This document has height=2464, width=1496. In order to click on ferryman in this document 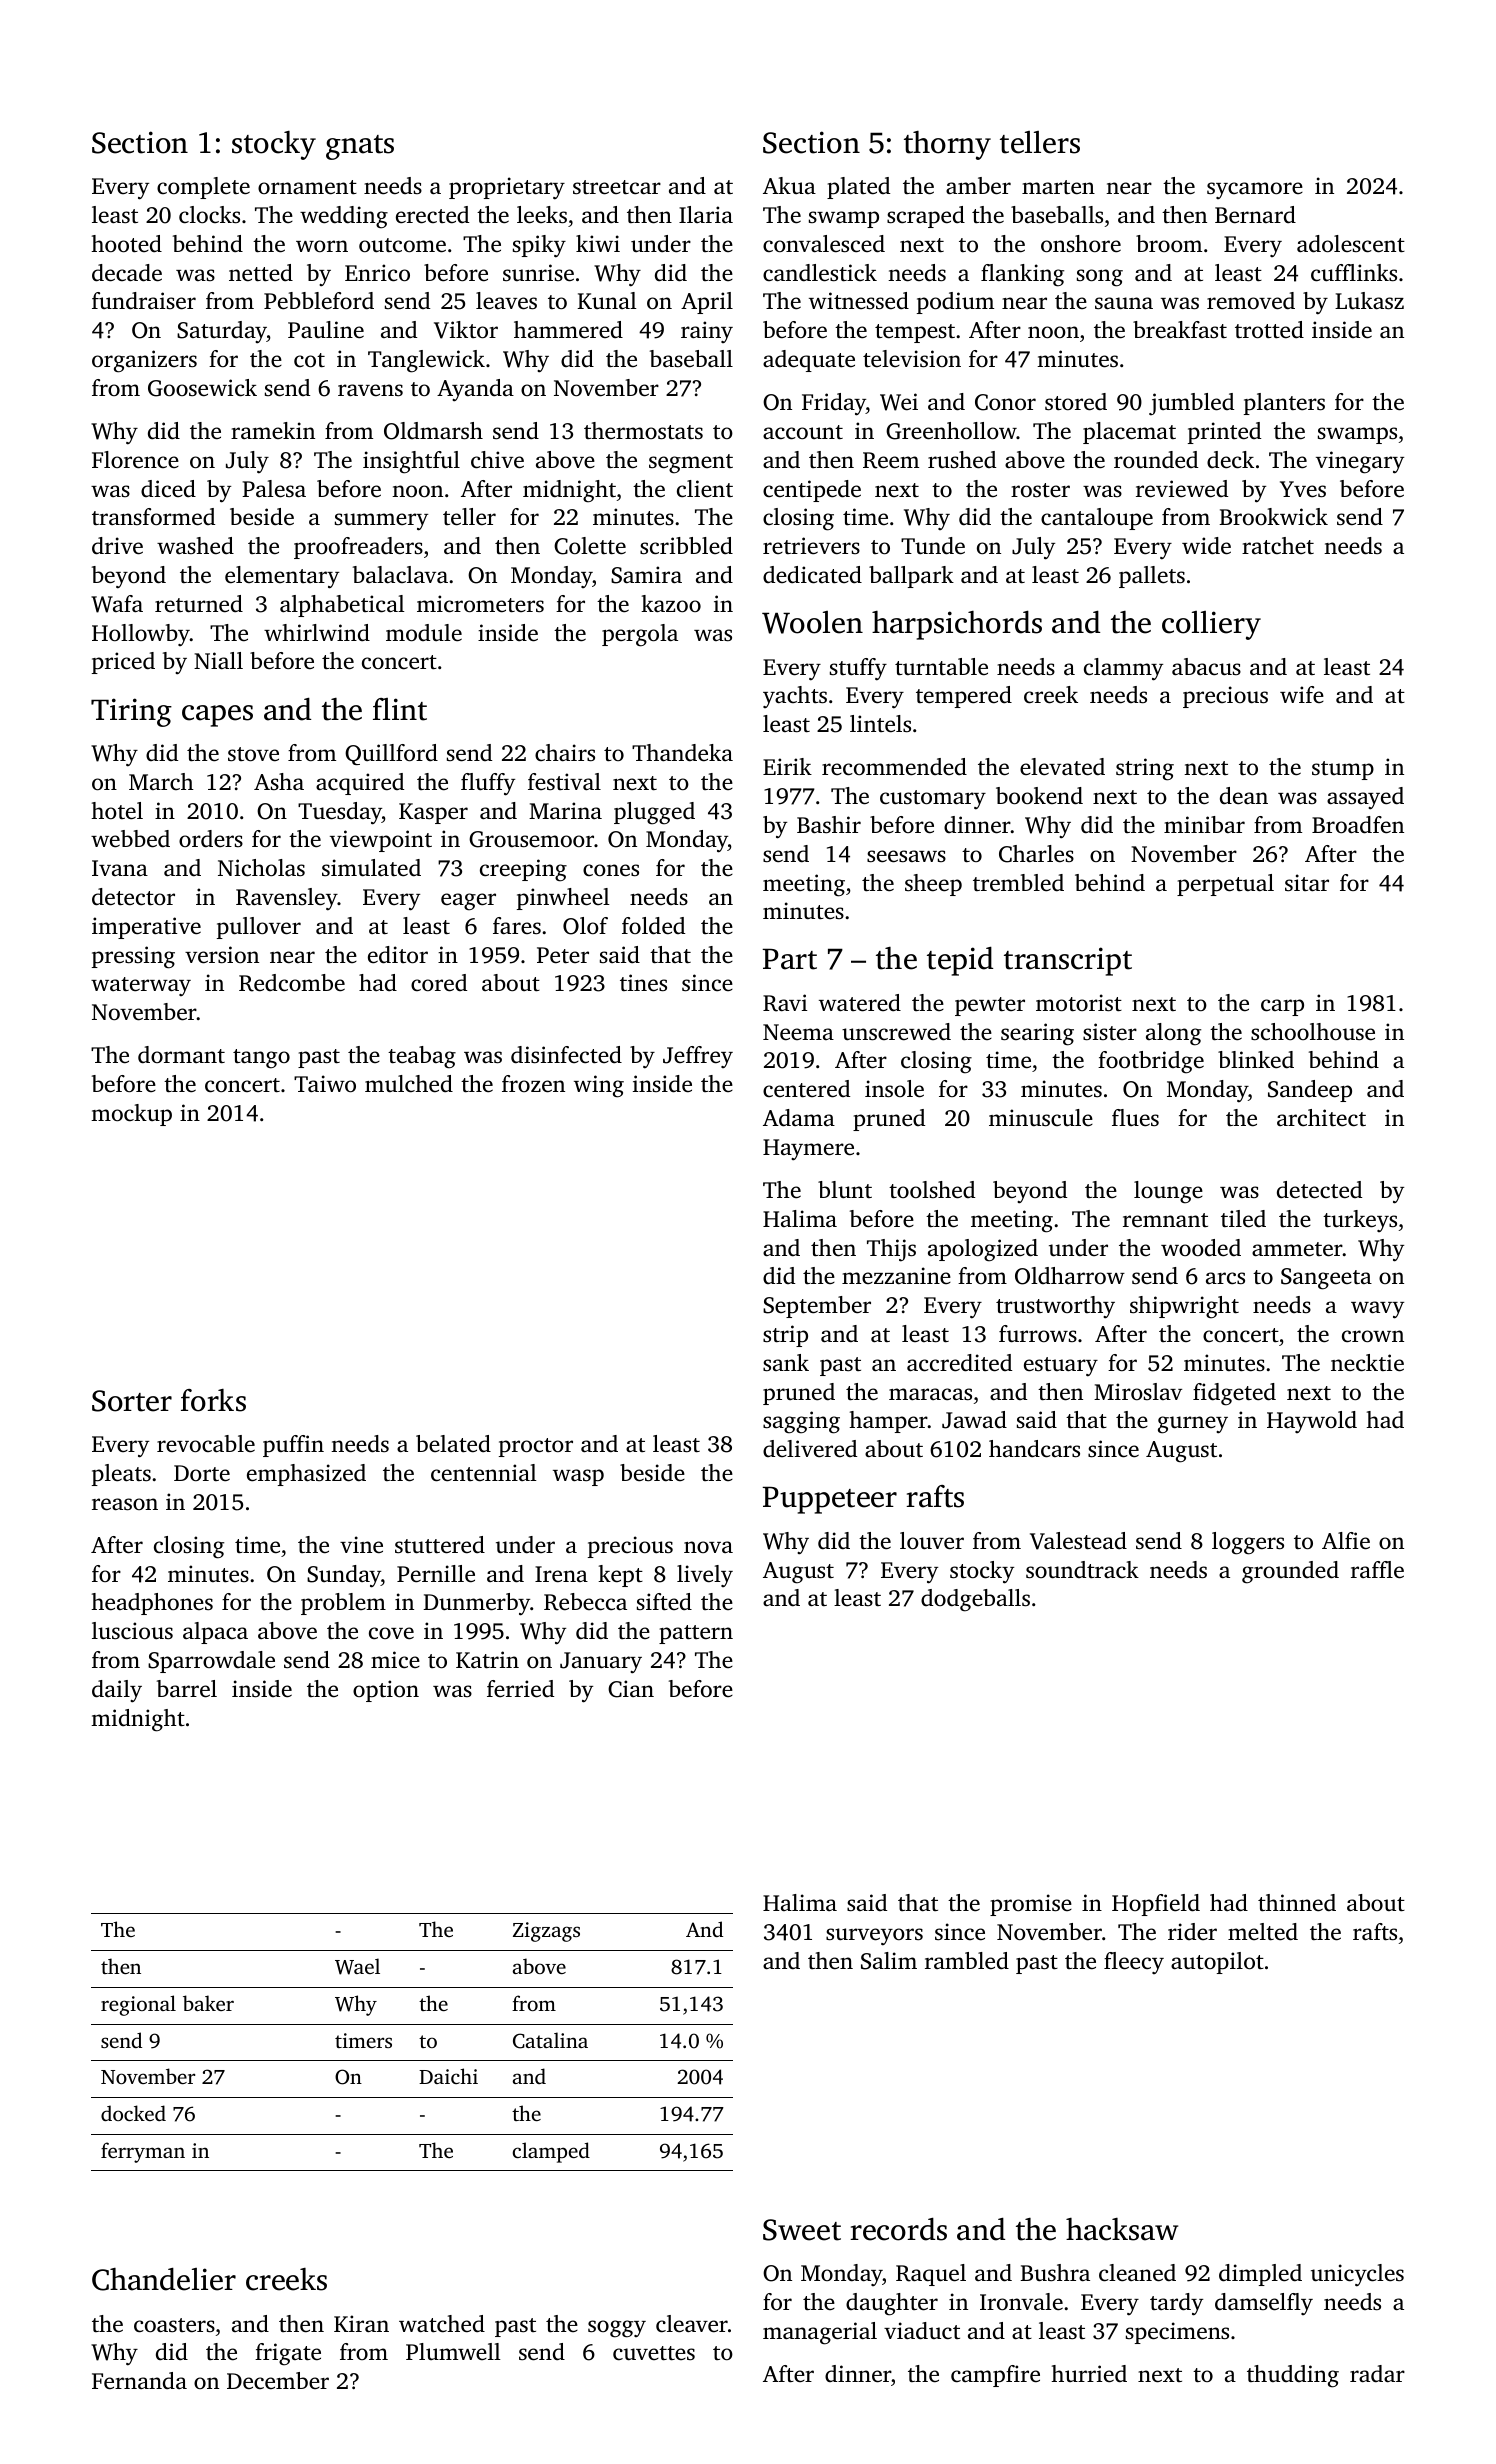, I will do `click(143, 2152)`.
